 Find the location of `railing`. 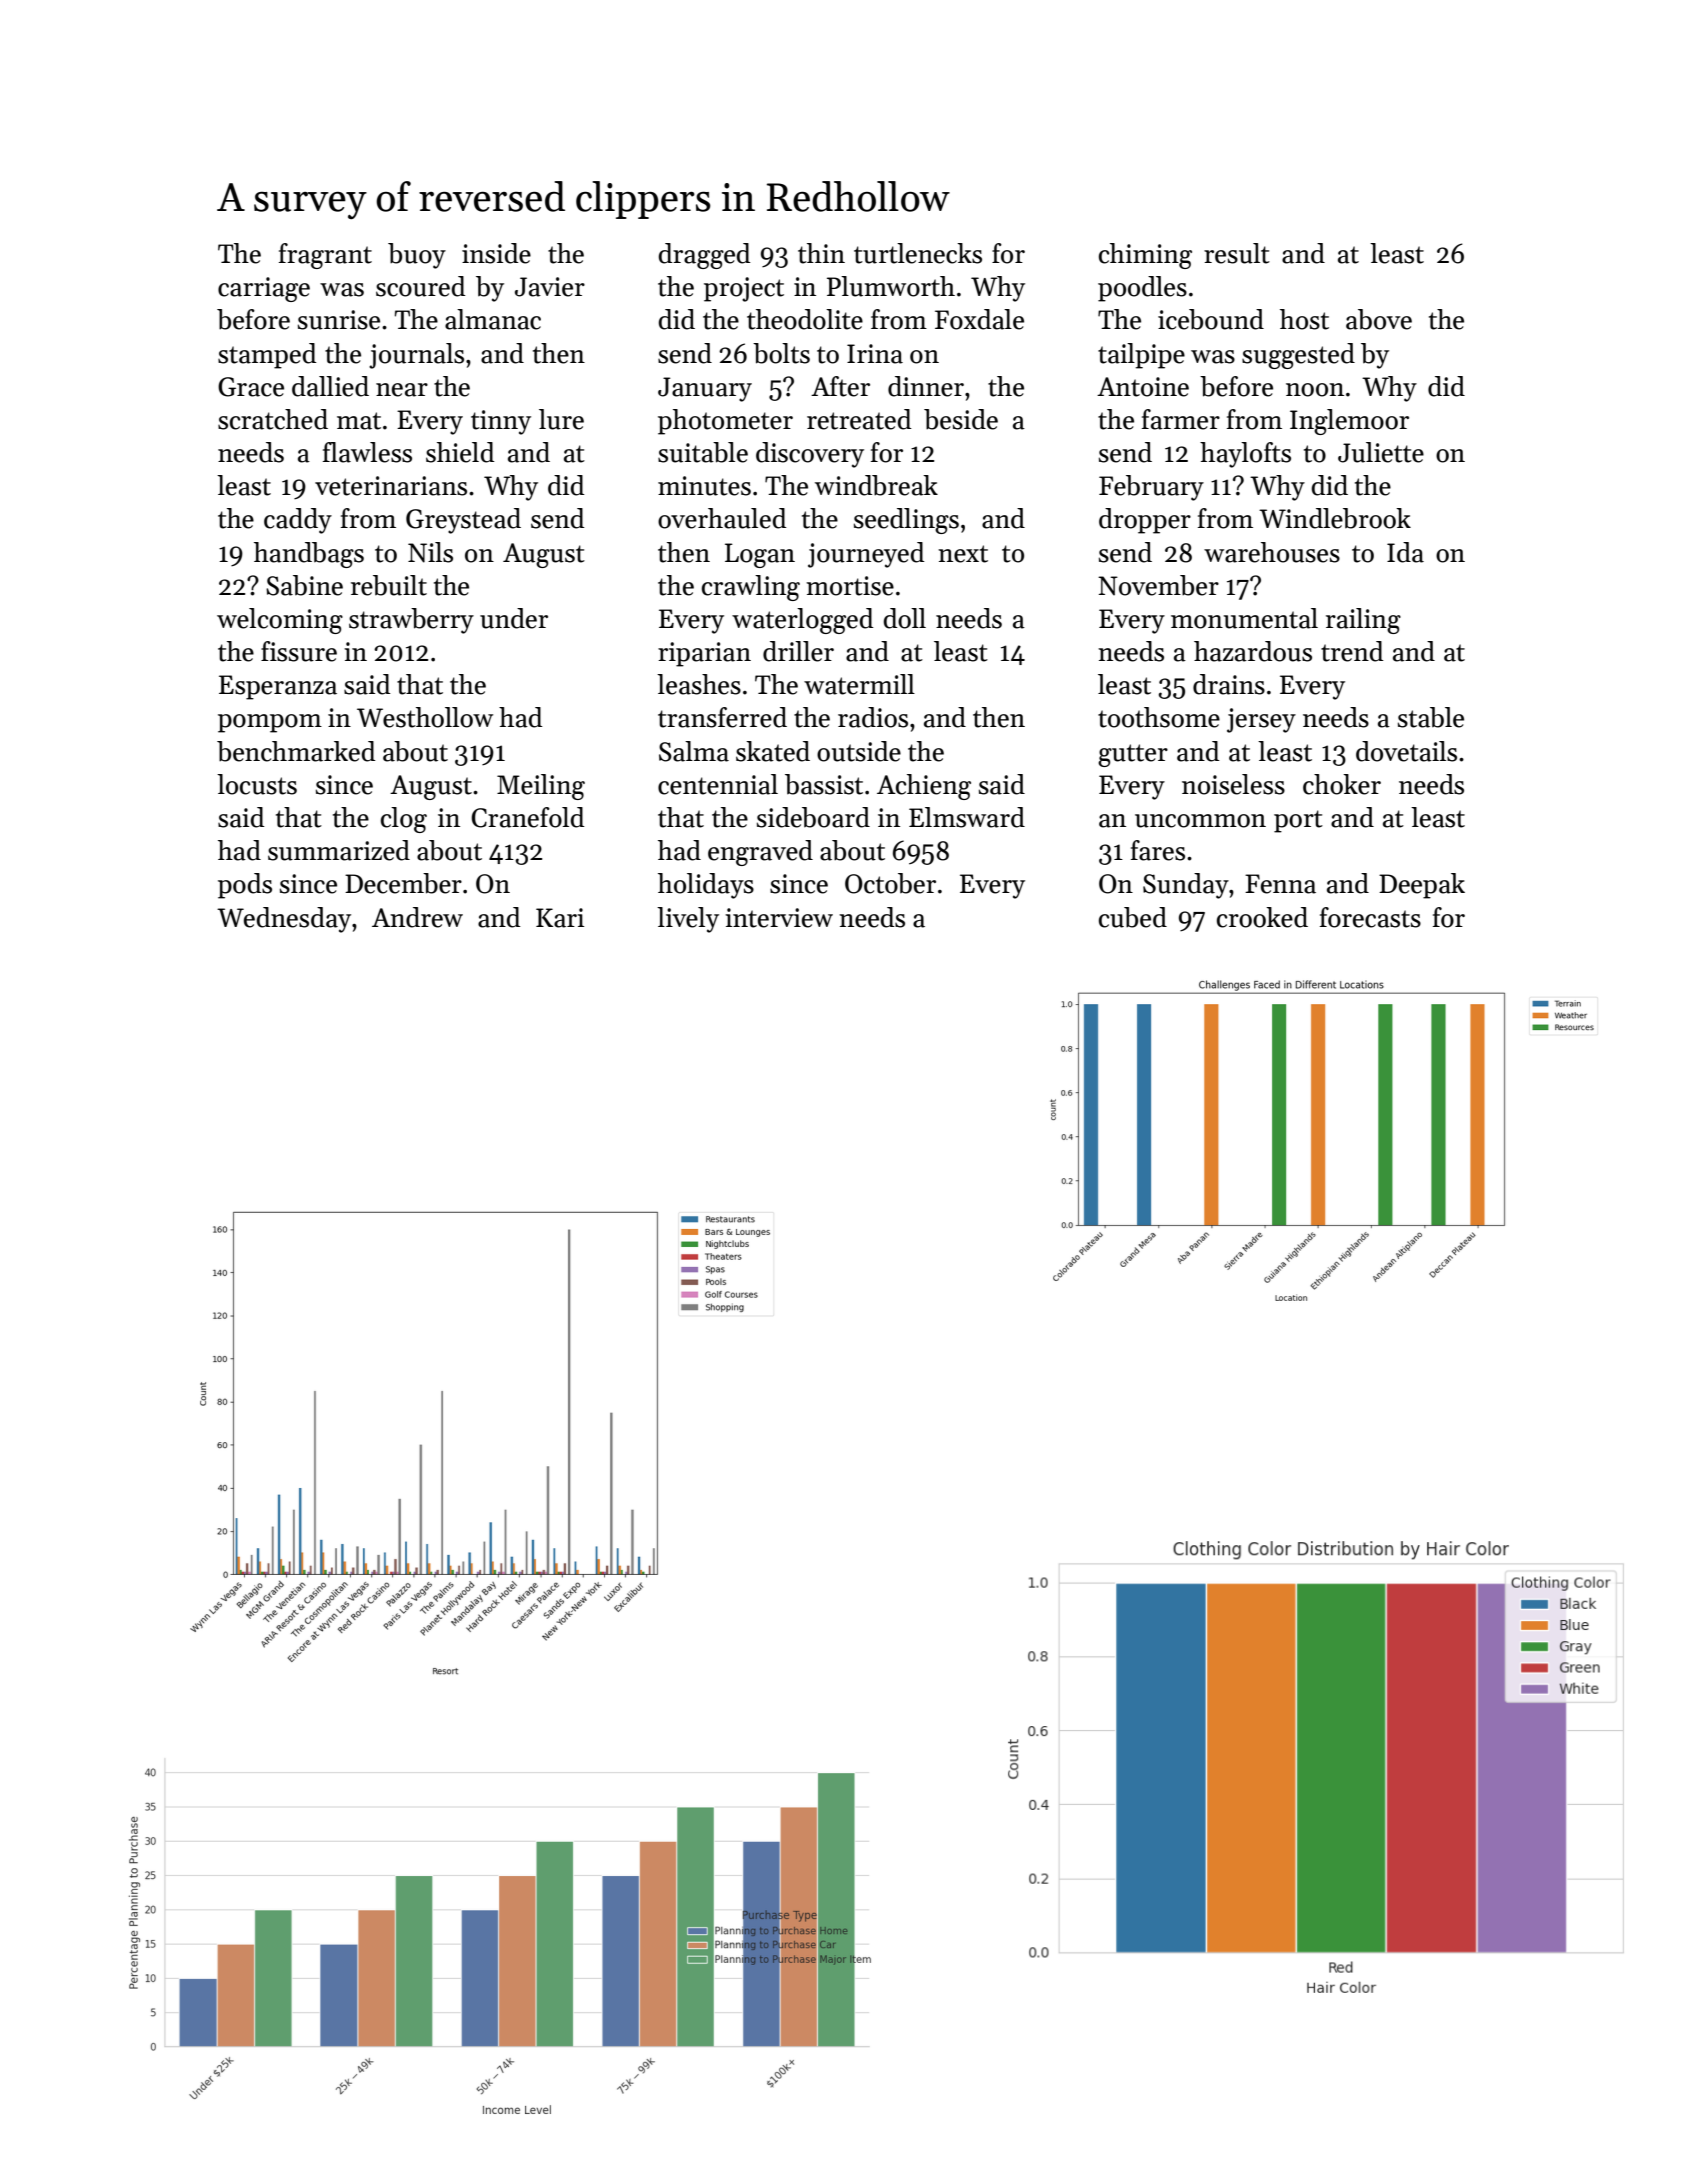

railing is located at coordinates (1363, 621).
